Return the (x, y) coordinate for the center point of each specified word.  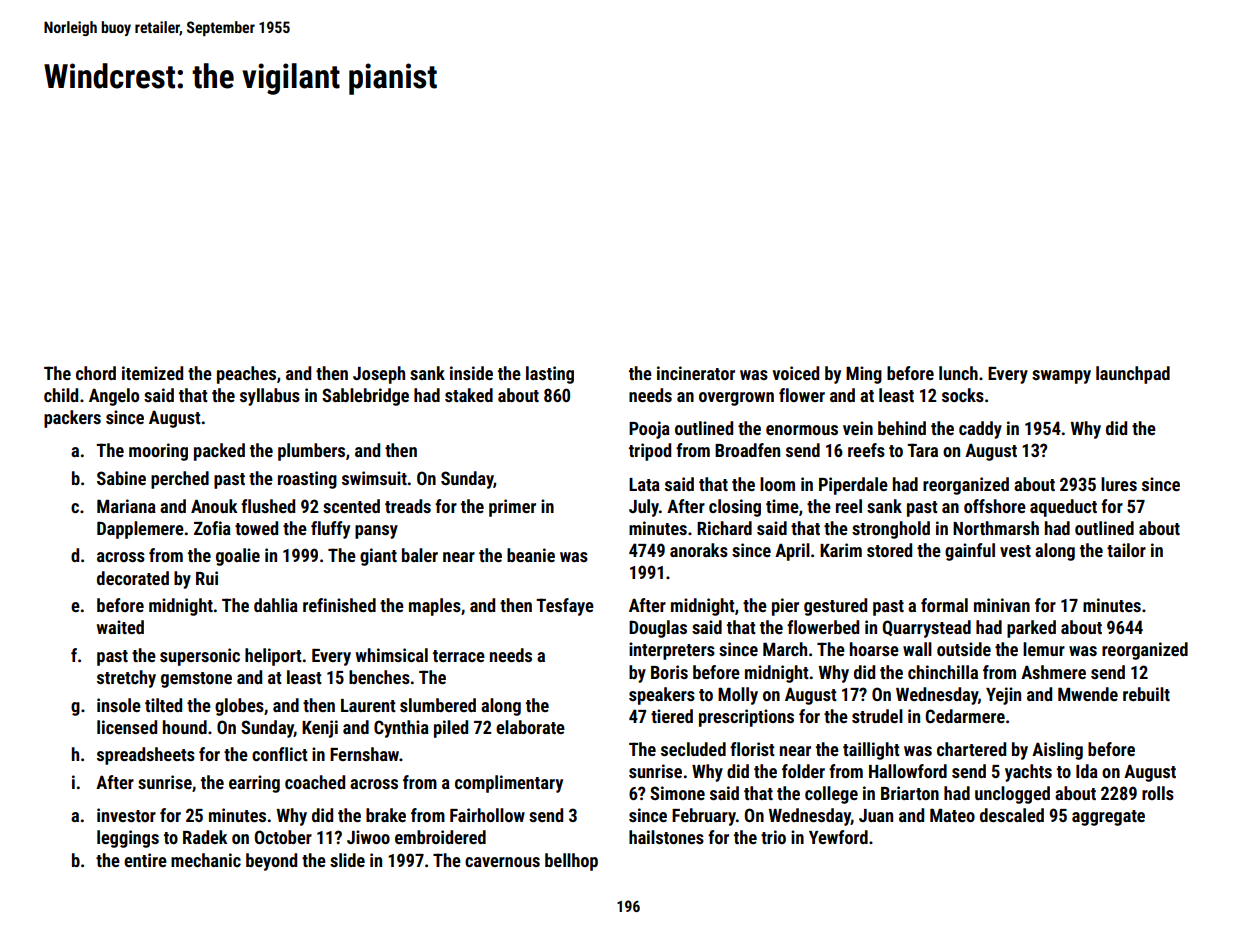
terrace (459, 656)
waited (120, 627)
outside (964, 649)
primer (512, 508)
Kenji (320, 729)
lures (1119, 484)
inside (471, 373)
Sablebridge (365, 397)
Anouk (214, 506)
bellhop (571, 862)
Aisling (1057, 751)
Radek (205, 837)
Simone (677, 793)
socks (963, 395)
